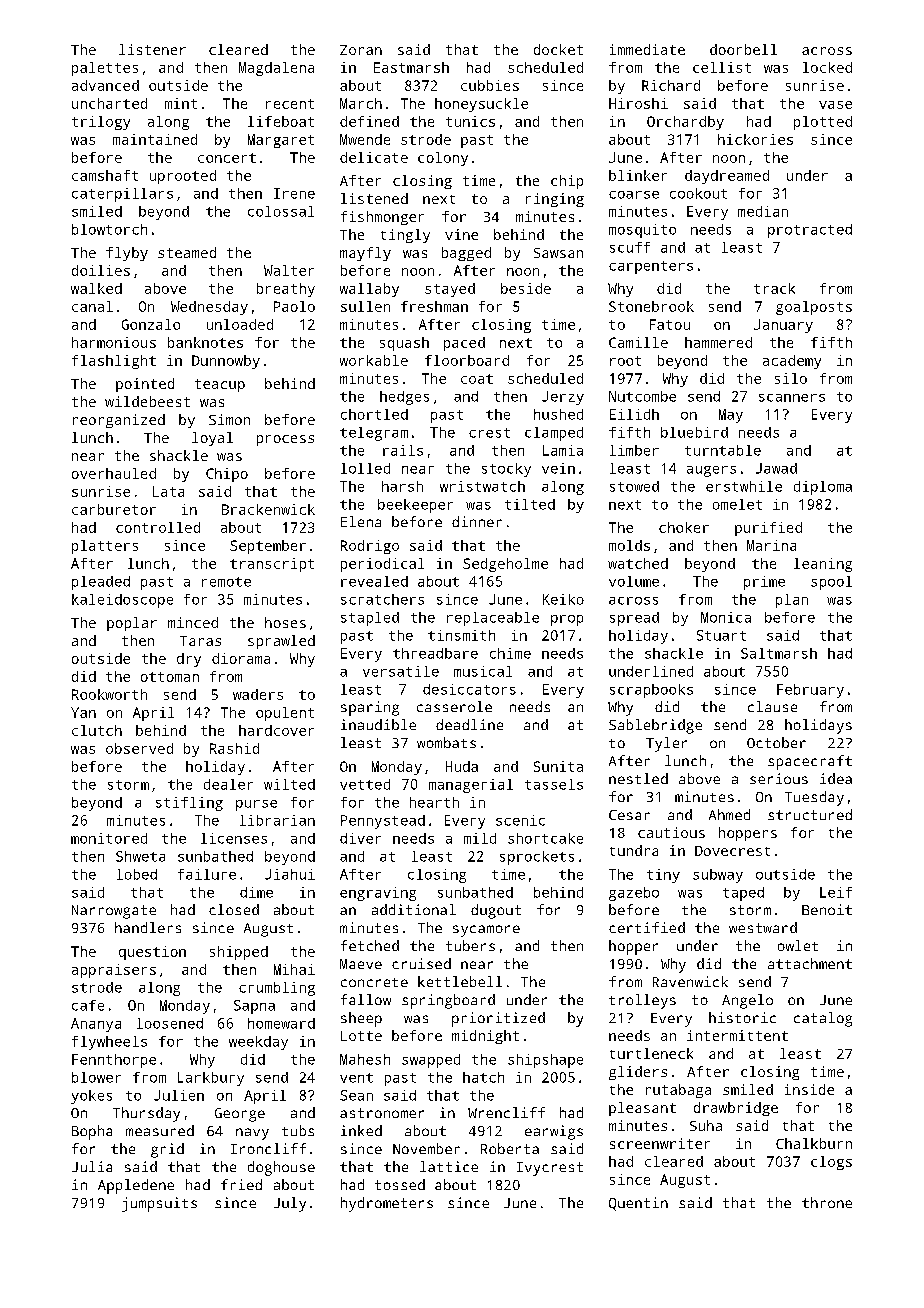 This document has height=1308, width=924. Describe the element at coordinates (634, 414) in the document. I see `Eilidh` at that location.
